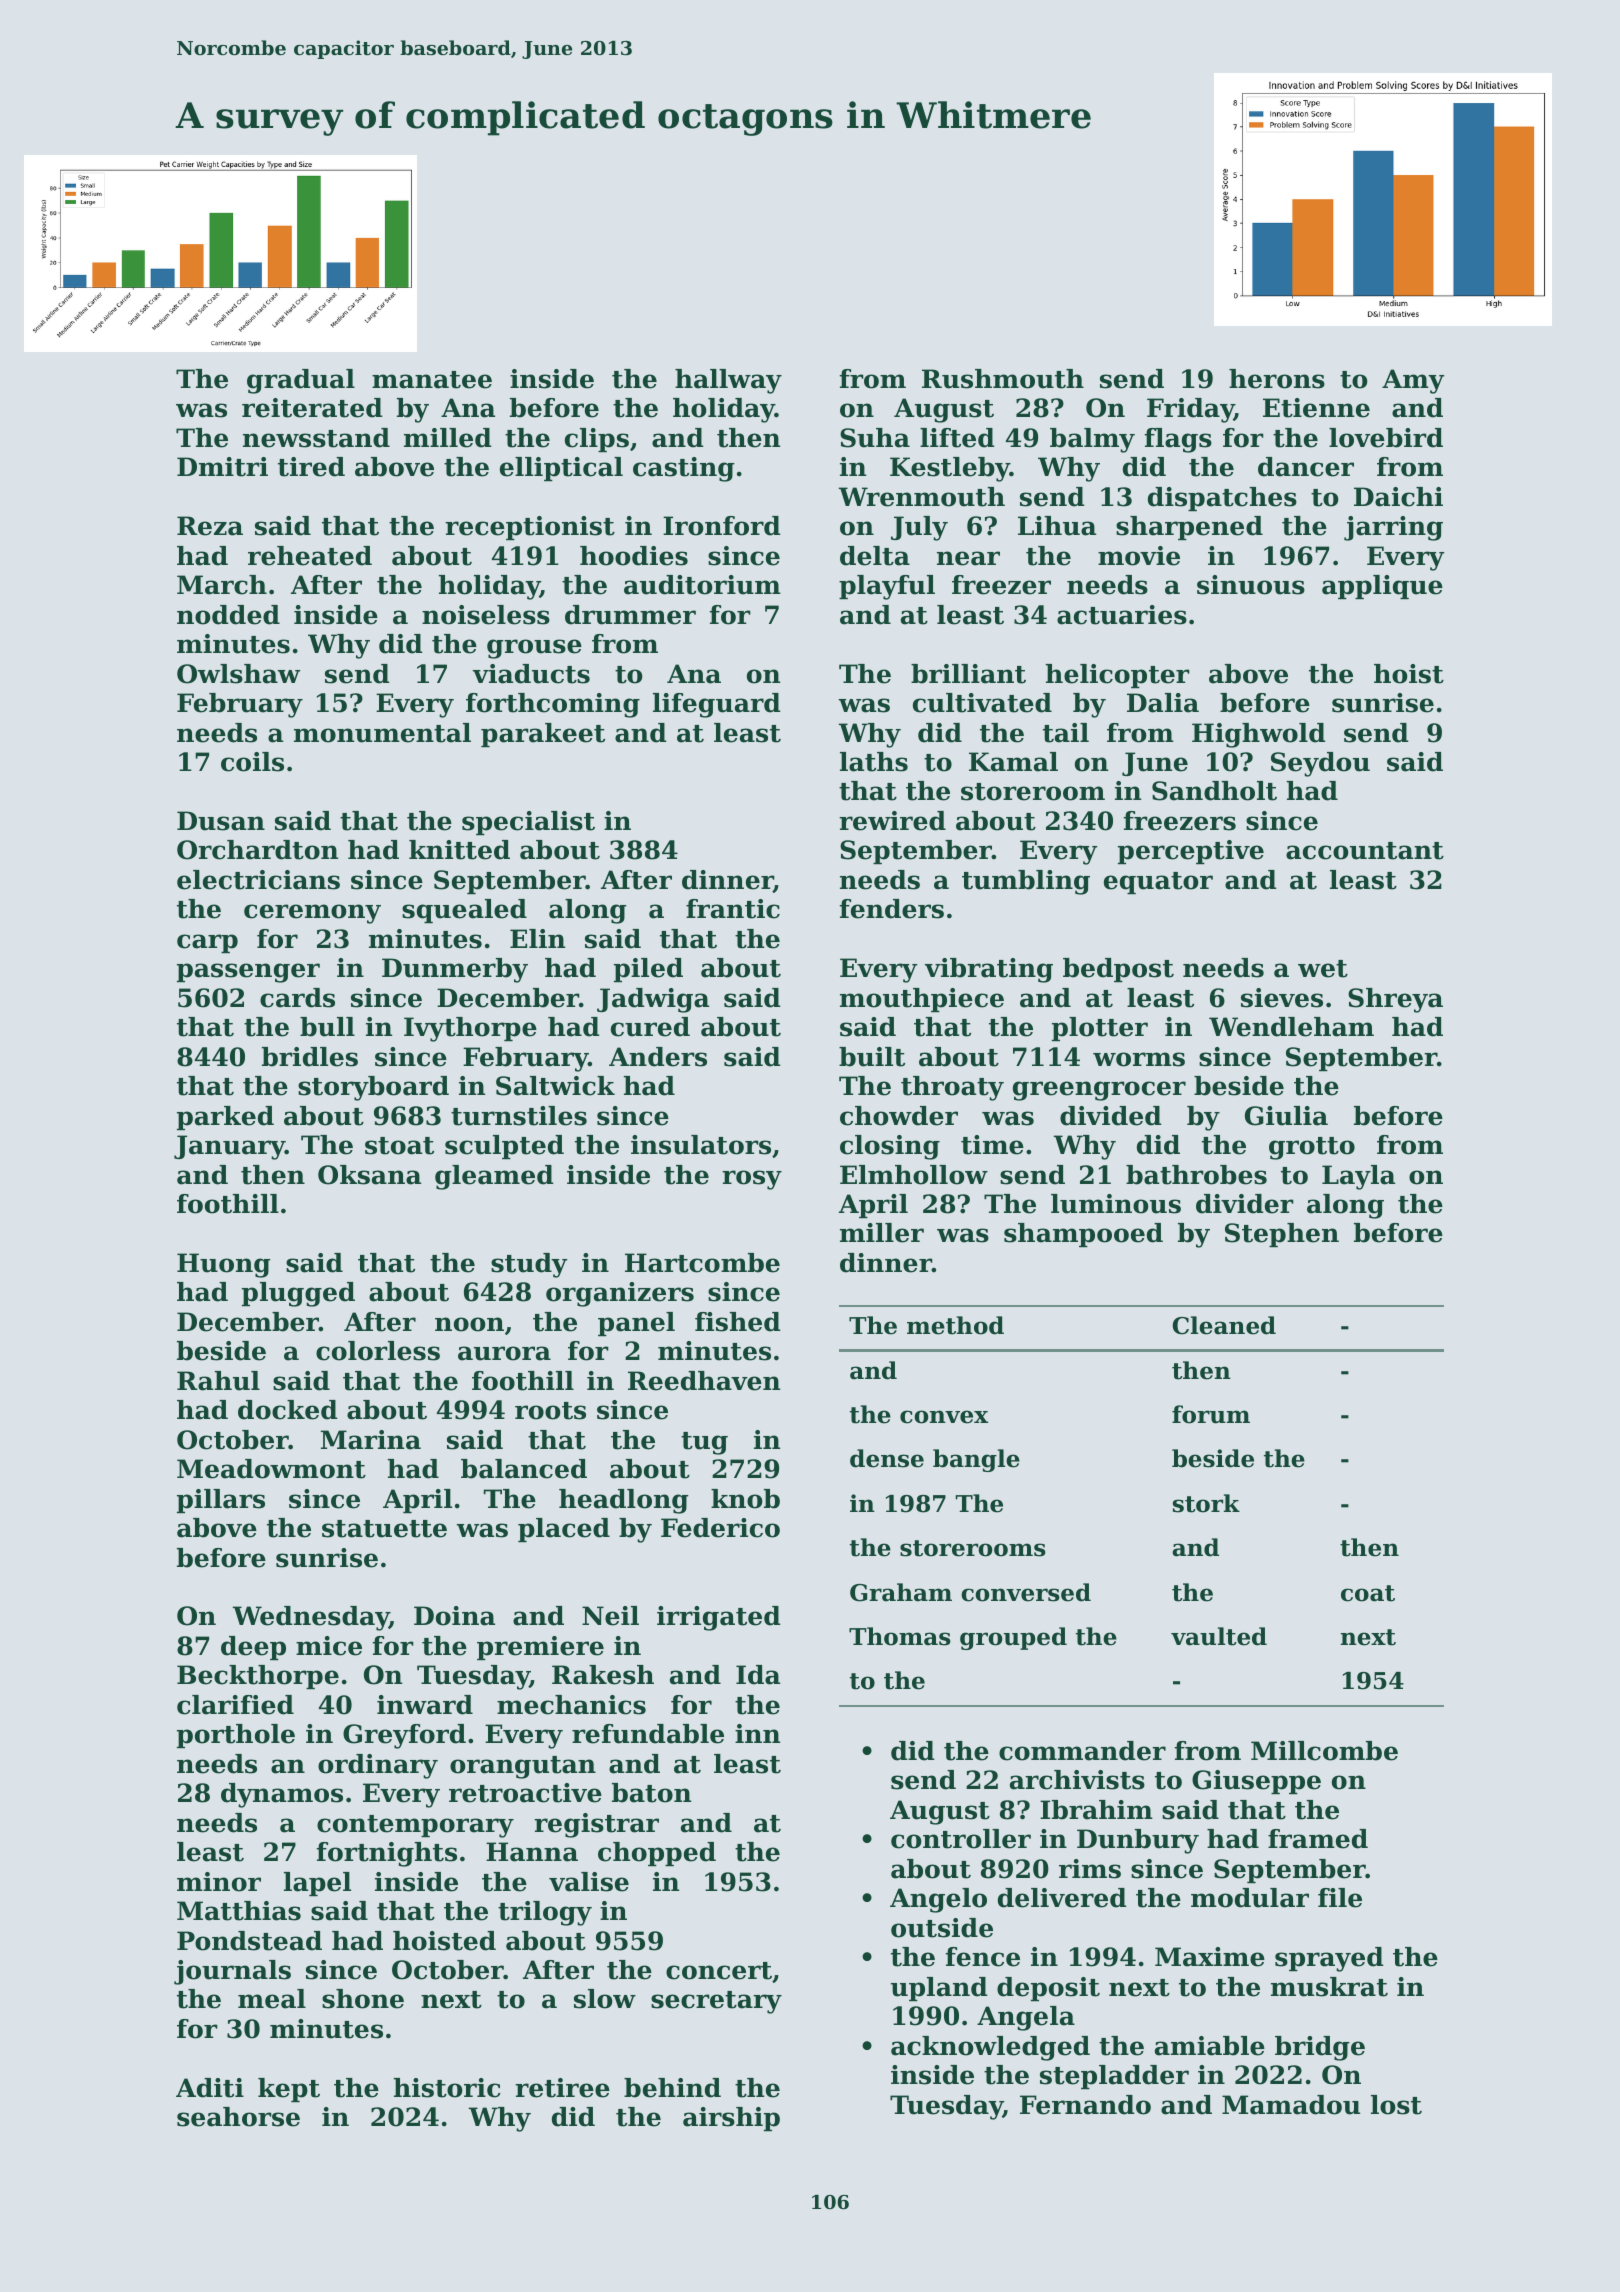 This screenshot has width=1620, height=2292. I want to click on Oksana, so click(369, 1175).
